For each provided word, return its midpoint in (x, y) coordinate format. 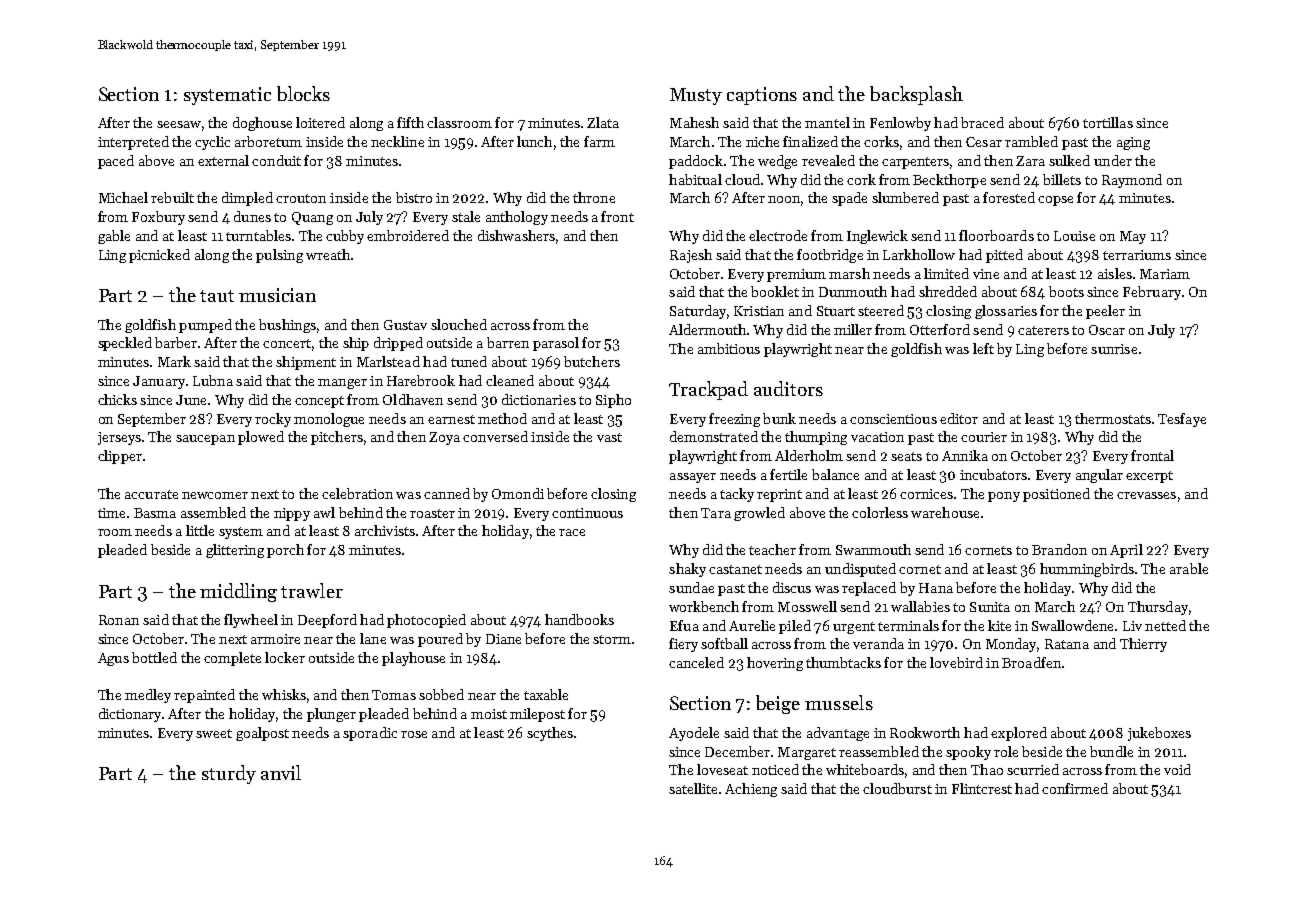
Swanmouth (873, 549)
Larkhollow (919, 254)
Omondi (518, 493)
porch (285, 551)
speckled (125, 344)
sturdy (229, 774)
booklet (775, 291)
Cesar (984, 142)
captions (762, 96)
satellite (693, 788)
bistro (414, 197)
